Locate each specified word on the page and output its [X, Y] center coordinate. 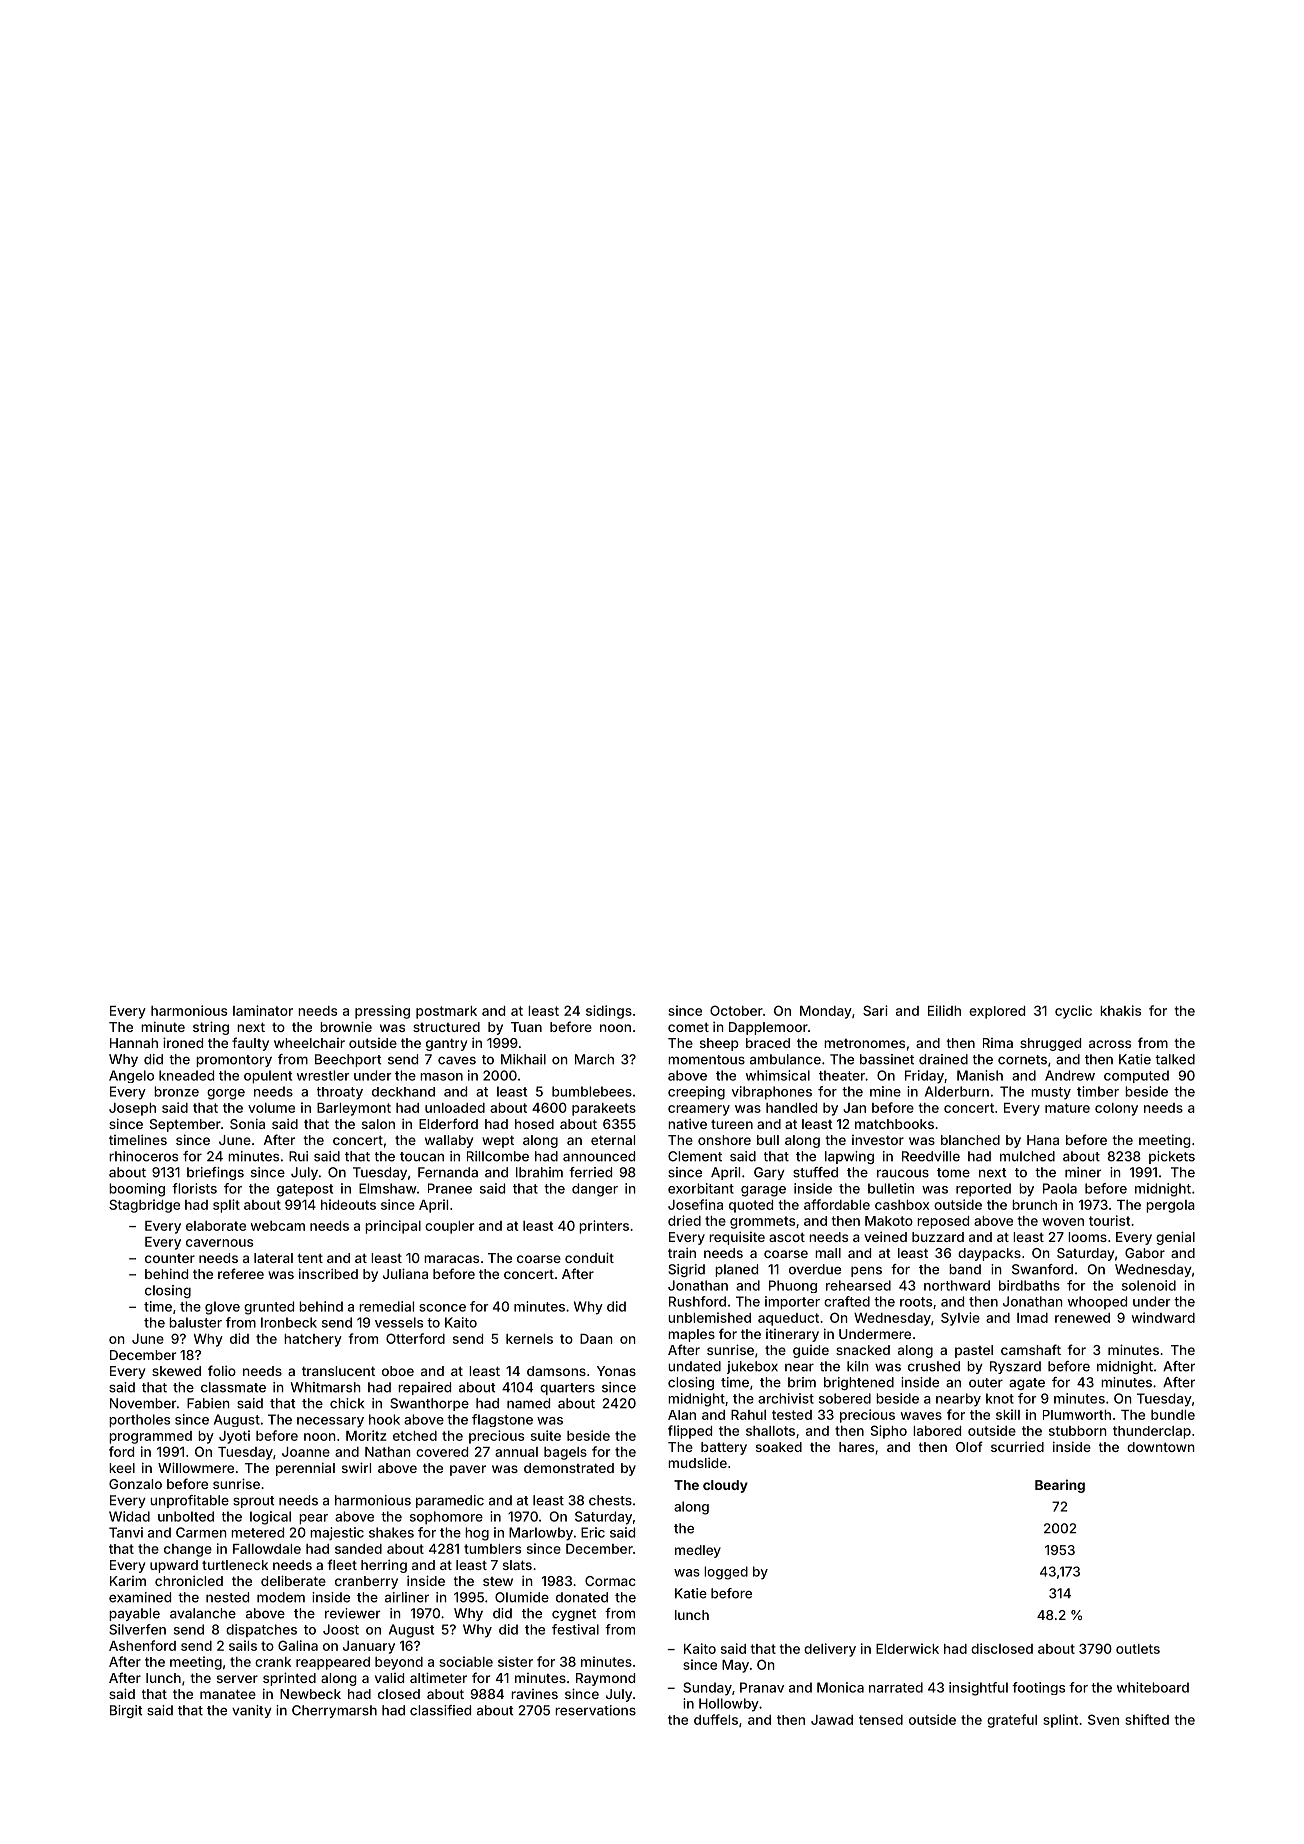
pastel [974, 1351]
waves [921, 1416]
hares [856, 1447]
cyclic [1073, 1012]
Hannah [134, 1043]
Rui [298, 1156]
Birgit [126, 1711]
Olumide [522, 1597]
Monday [826, 1012]
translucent [338, 1371]
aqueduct [788, 1319]
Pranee [450, 1188]
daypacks [989, 1254]
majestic [337, 1533]
